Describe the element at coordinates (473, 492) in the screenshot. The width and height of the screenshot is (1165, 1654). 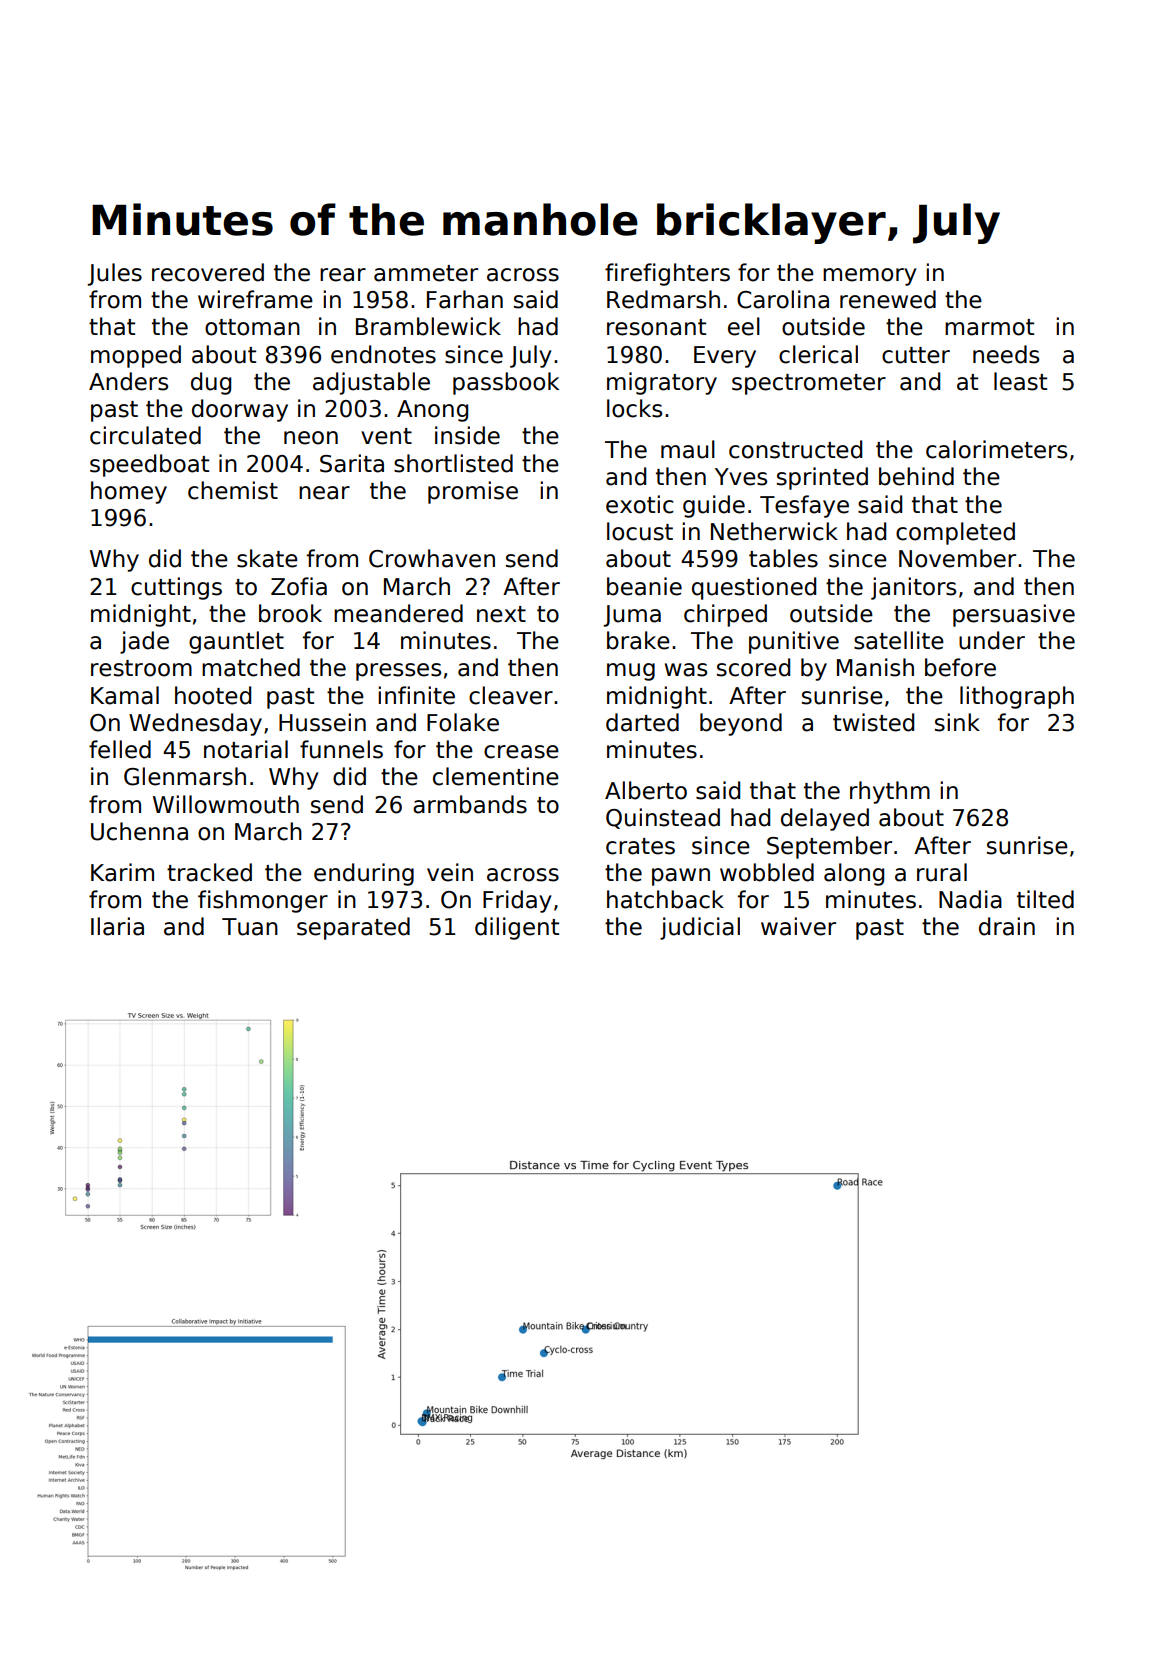
I see `promise` at that location.
